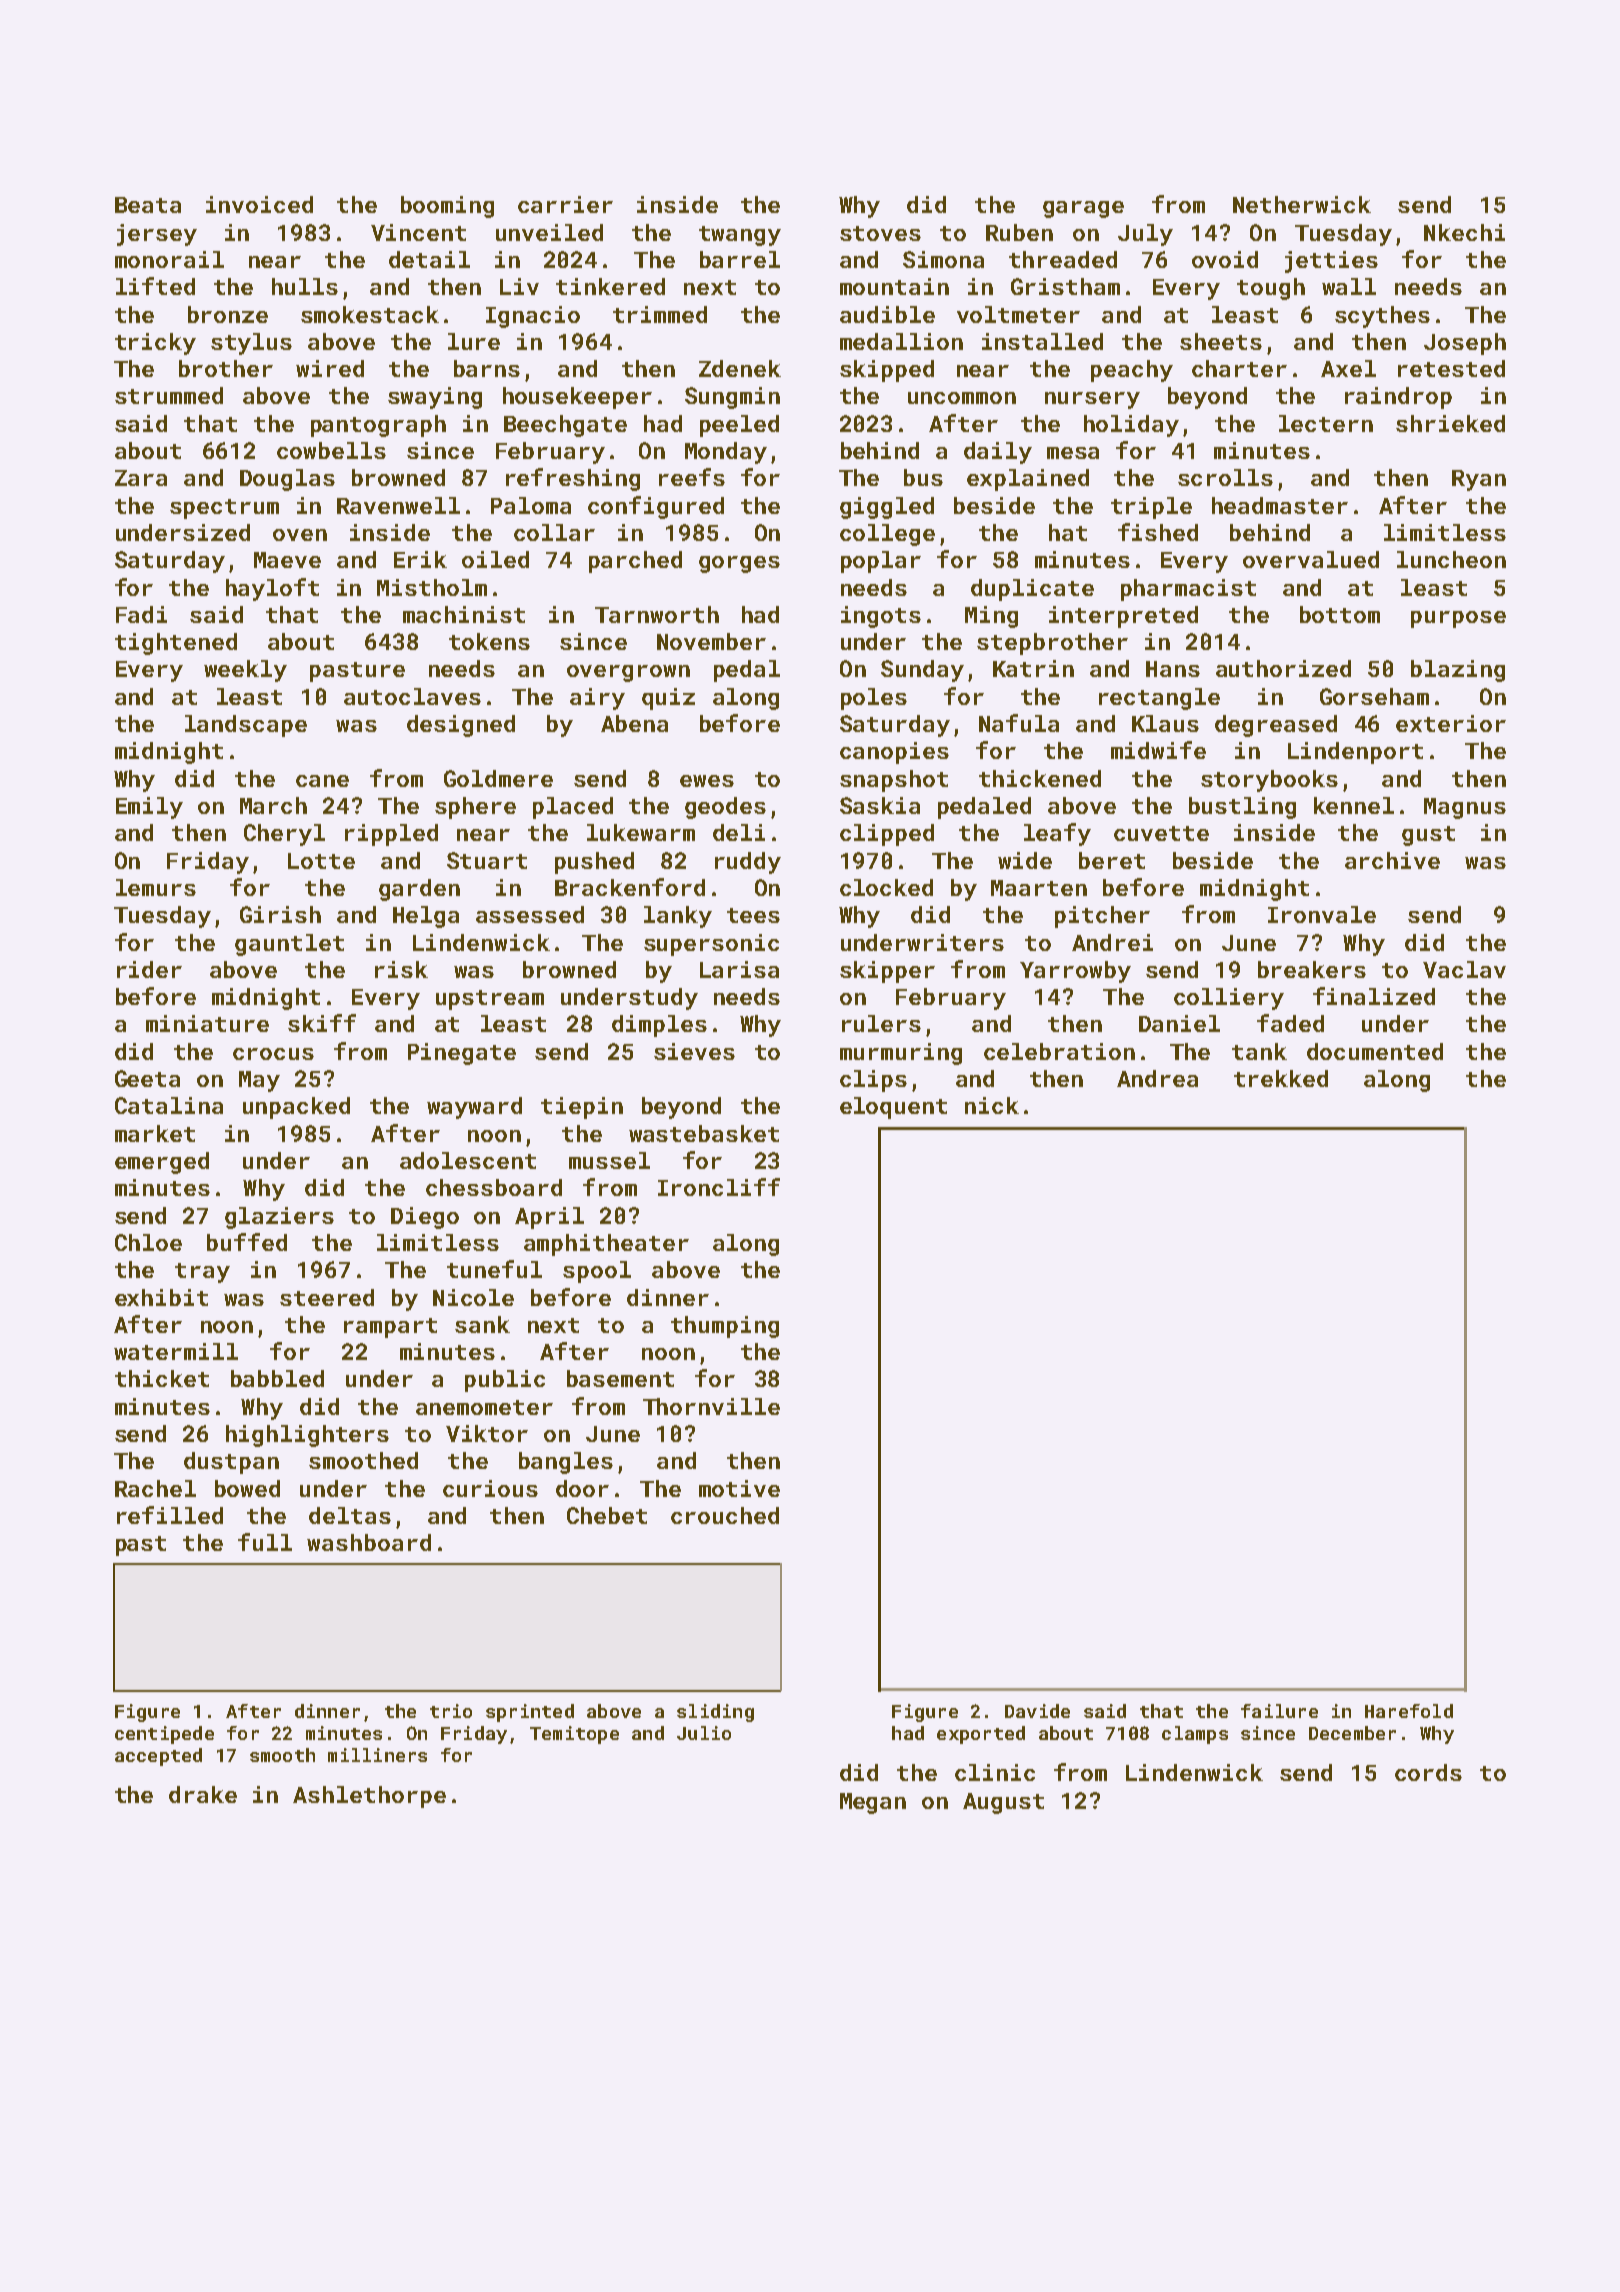  What do you see at coordinates (1375, 1051) in the page?
I see `documented` at bounding box center [1375, 1051].
